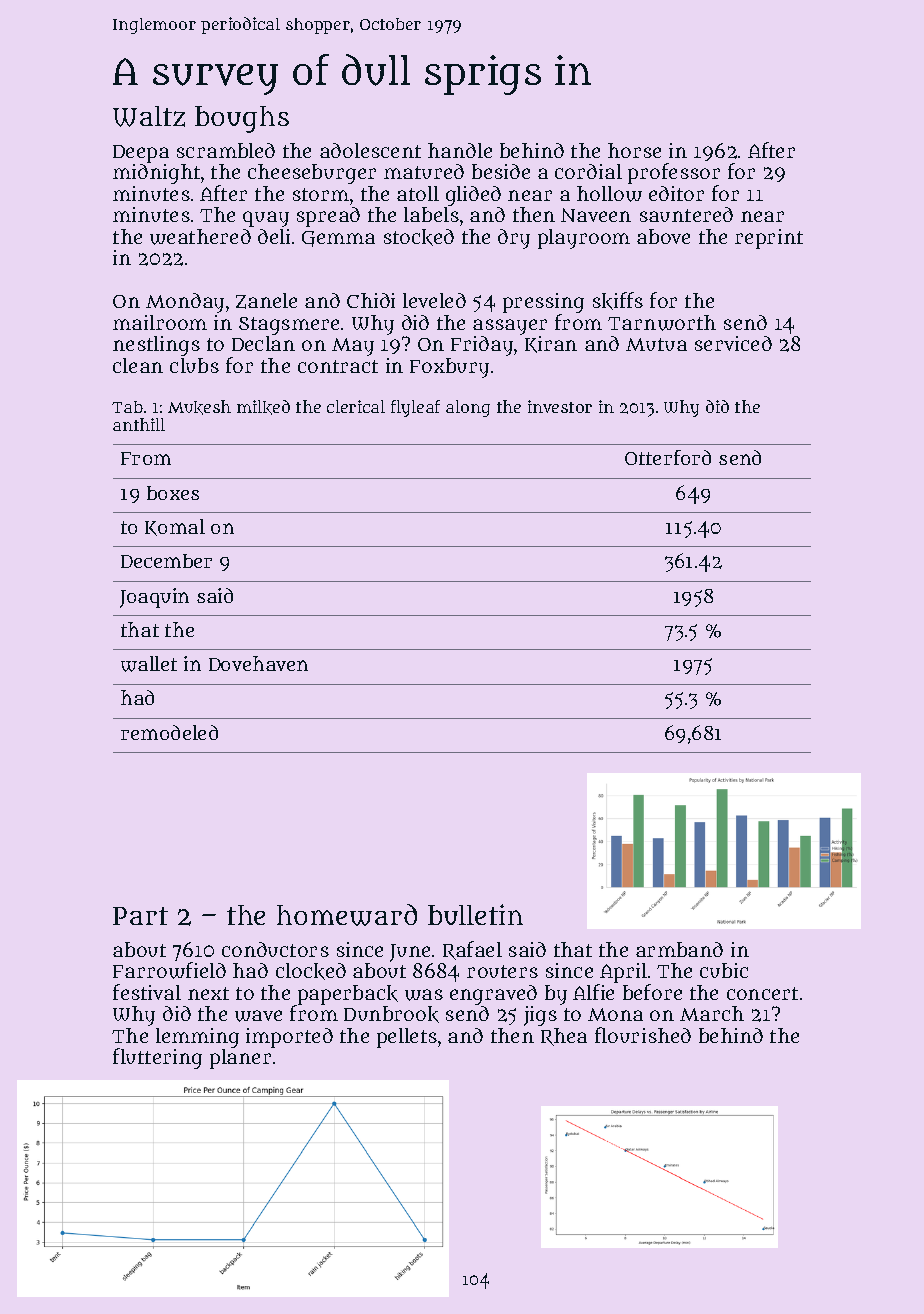 The image size is (924, 1314). What do you see at coordinates (415, 408) in the document?
I see `flyleaf` at bounding box center [415, 408].
